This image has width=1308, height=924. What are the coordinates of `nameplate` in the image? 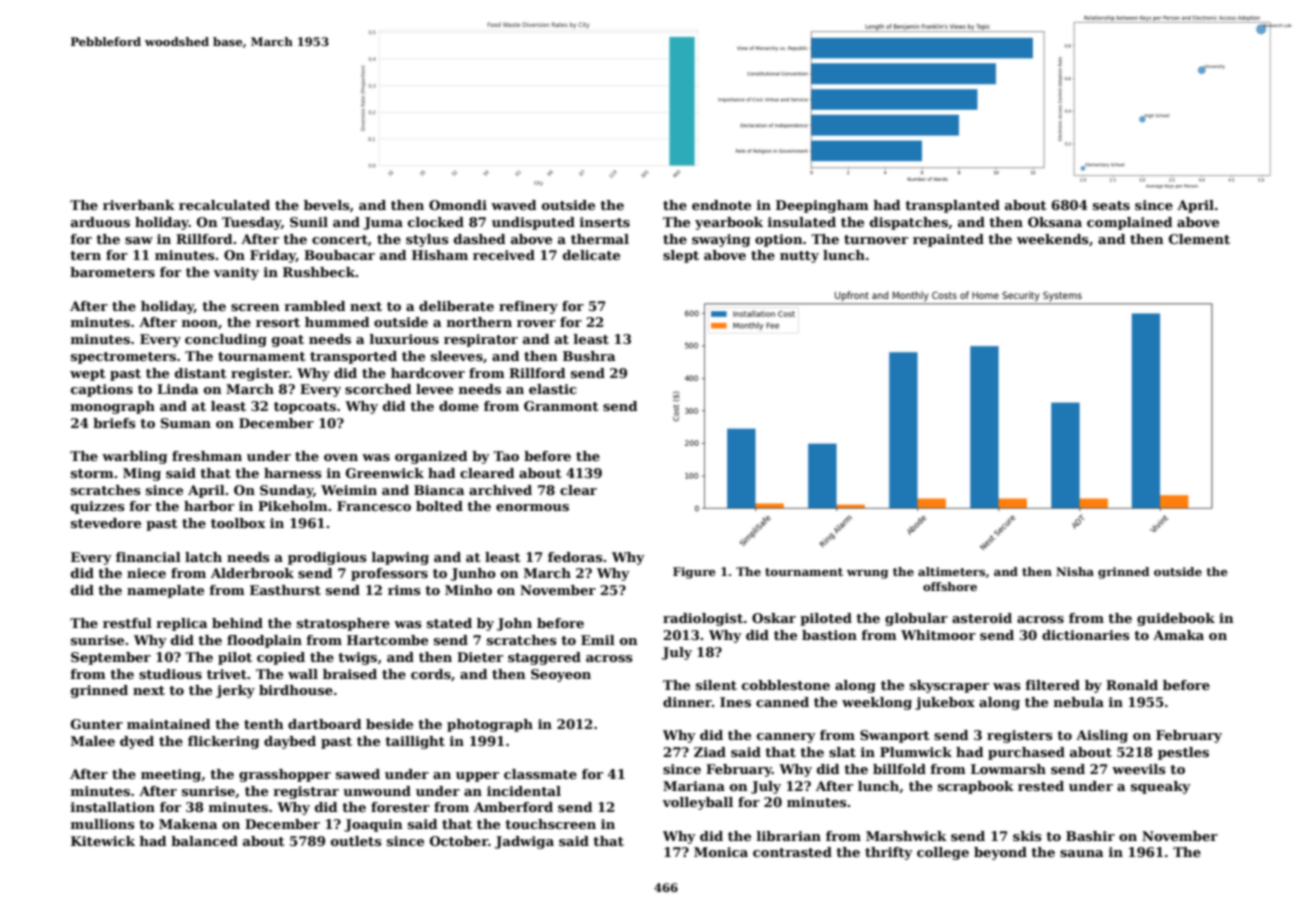 It's located at (165, 591).
